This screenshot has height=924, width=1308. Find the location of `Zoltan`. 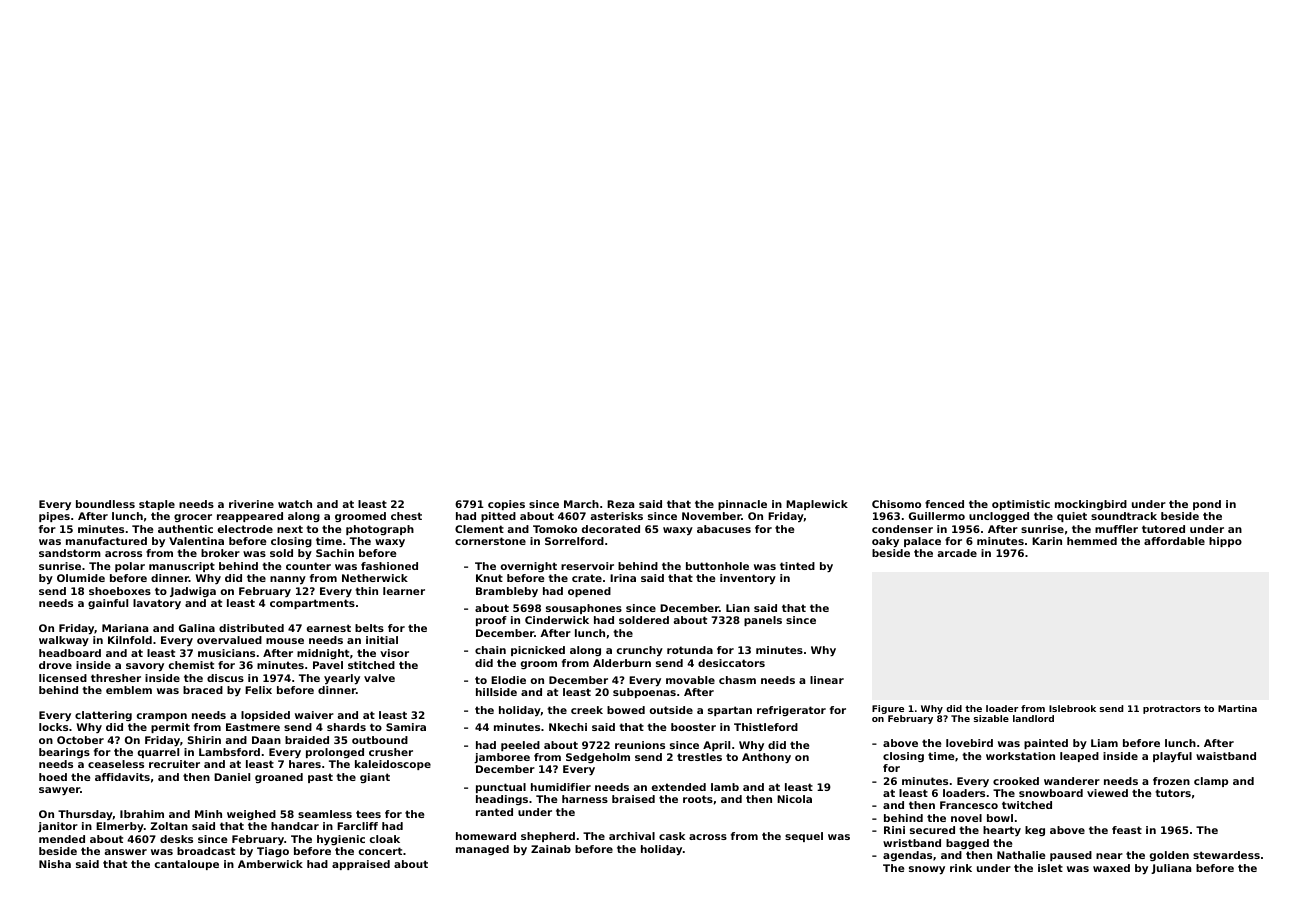

Zoltan is located at coordinates (169, 826).
